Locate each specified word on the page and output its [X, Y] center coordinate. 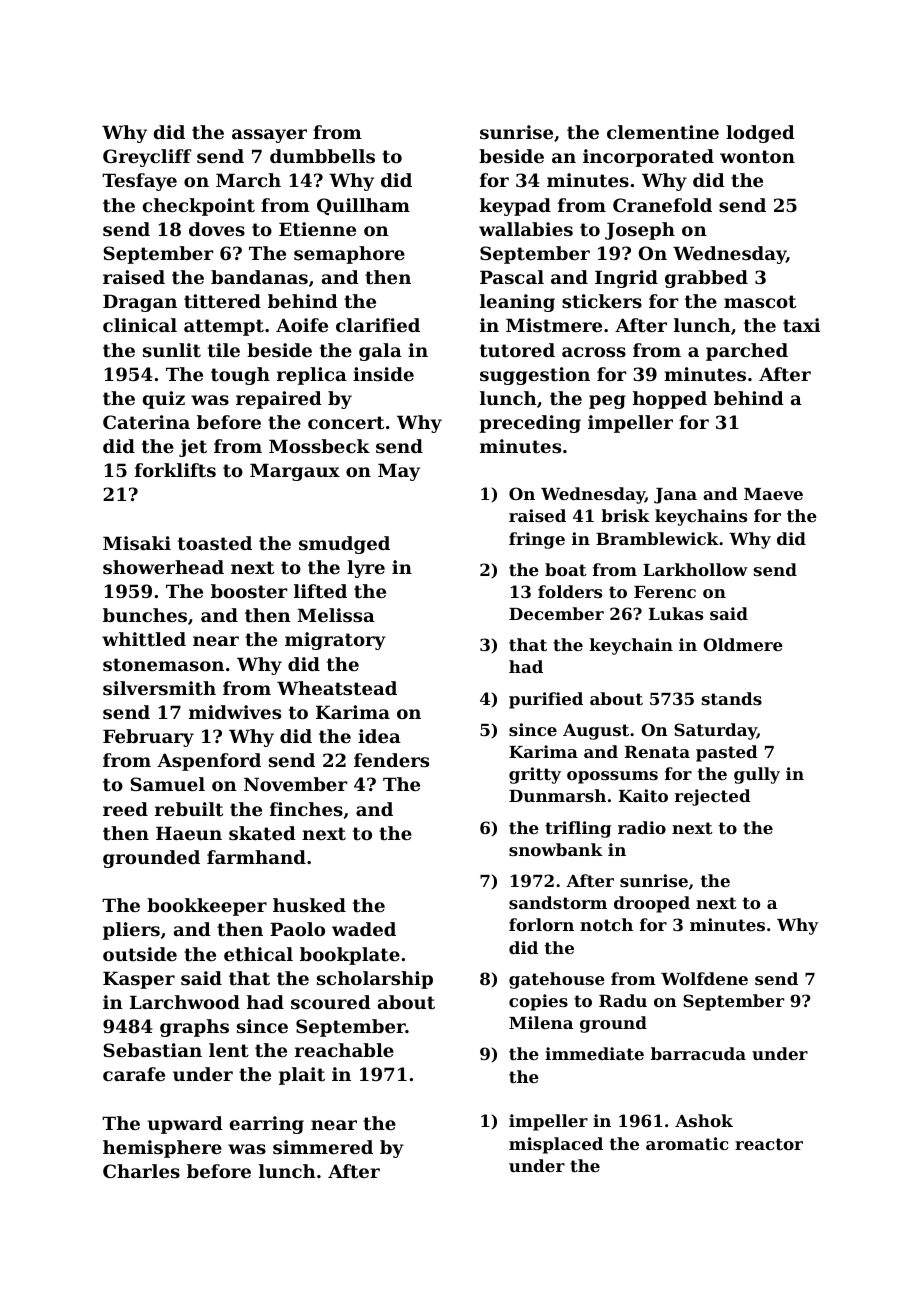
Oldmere [743, 644]
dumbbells [322, 156]
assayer [269, 136]
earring [267, 1125]
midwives [235, 712]
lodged [760, 134]
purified [546, 700]
